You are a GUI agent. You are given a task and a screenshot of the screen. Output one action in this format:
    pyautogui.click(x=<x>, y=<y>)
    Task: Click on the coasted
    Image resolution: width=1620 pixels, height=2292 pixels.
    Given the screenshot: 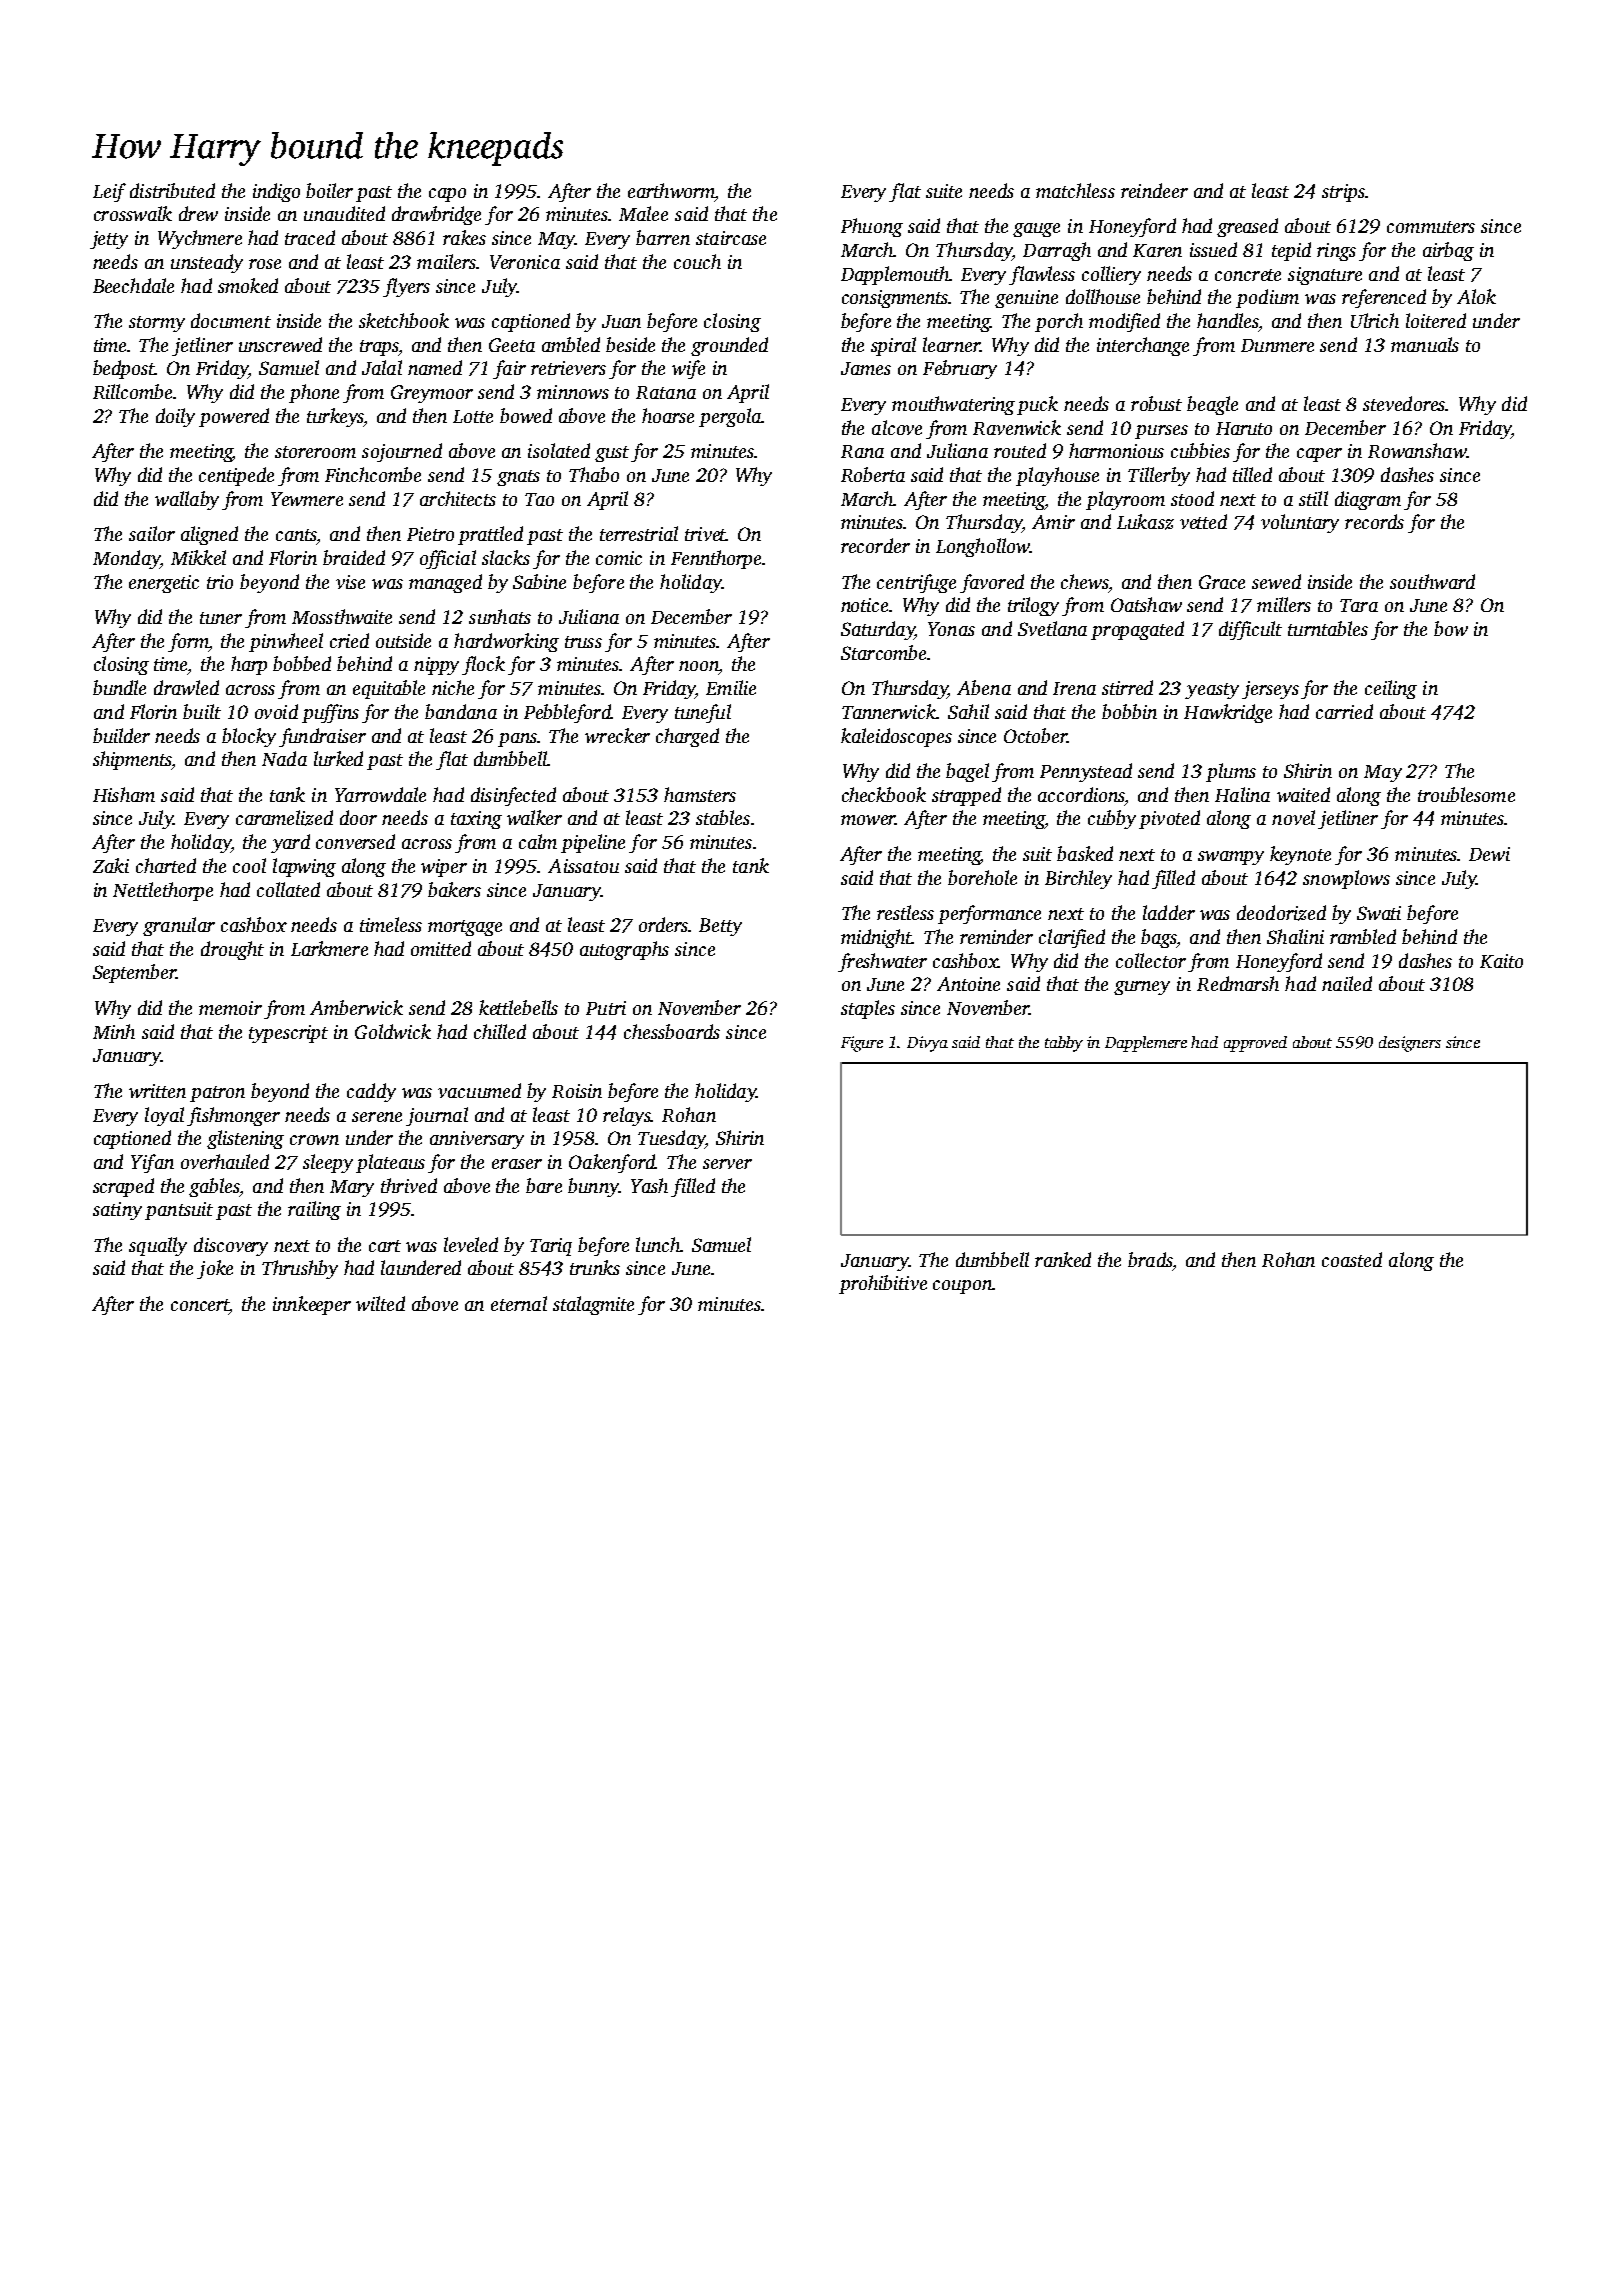 What is the action you would take?
    pyautogui.click(x=1352, y=1259)
